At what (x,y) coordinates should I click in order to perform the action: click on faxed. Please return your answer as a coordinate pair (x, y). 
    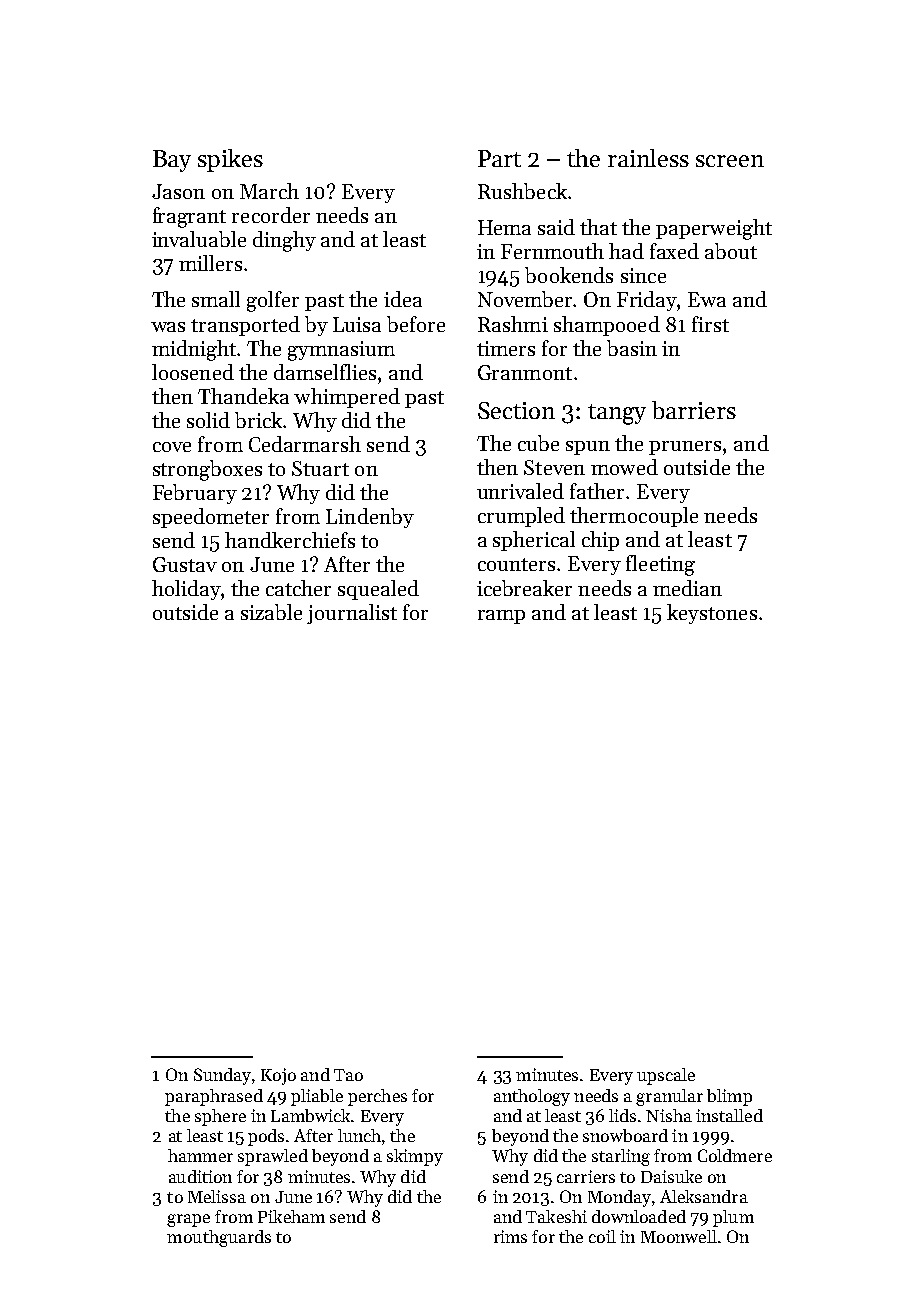
    Looking at the image, I should click on (674, 251).
